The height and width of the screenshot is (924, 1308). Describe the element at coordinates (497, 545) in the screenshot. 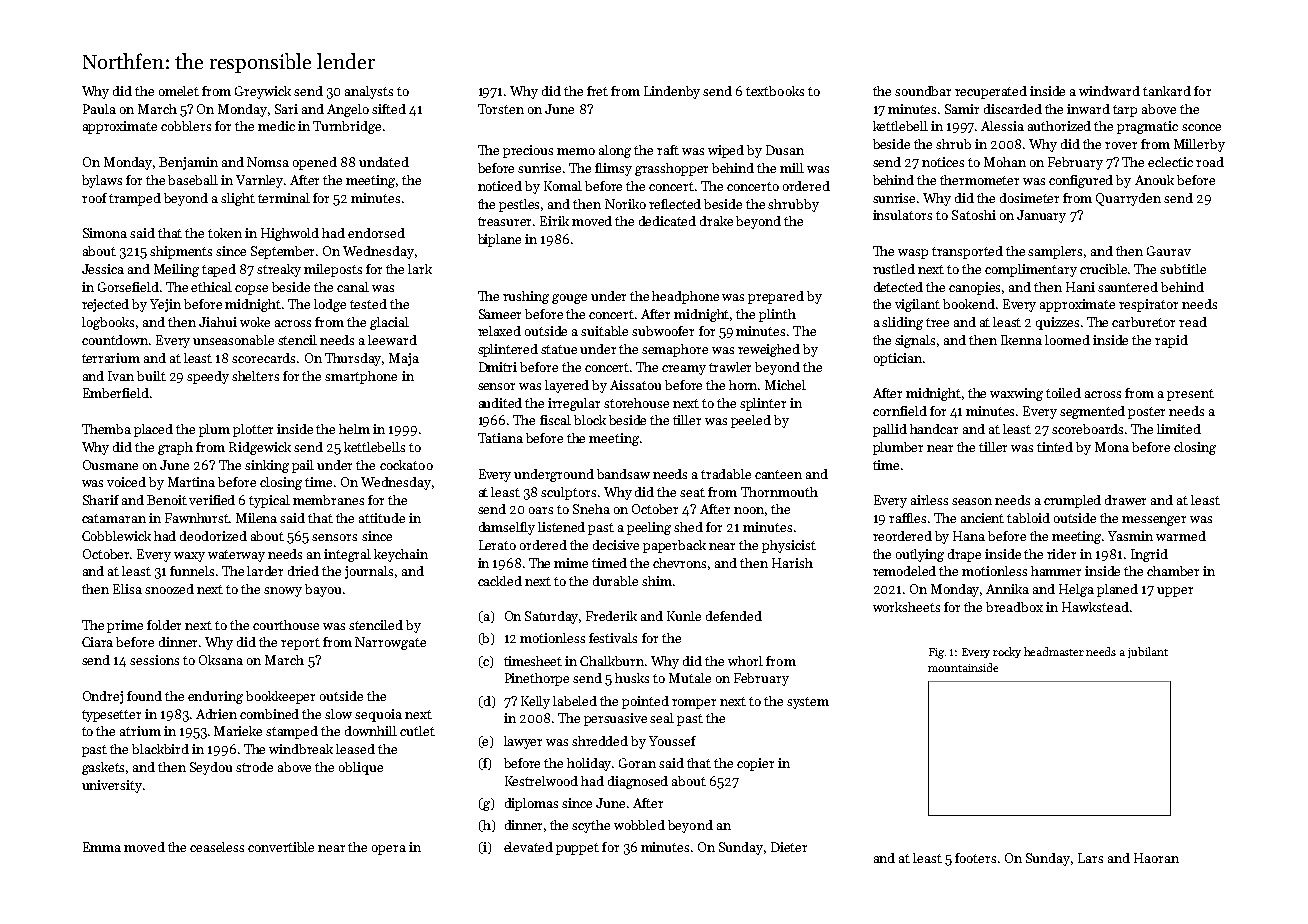

I see `Lerato` at that location.
